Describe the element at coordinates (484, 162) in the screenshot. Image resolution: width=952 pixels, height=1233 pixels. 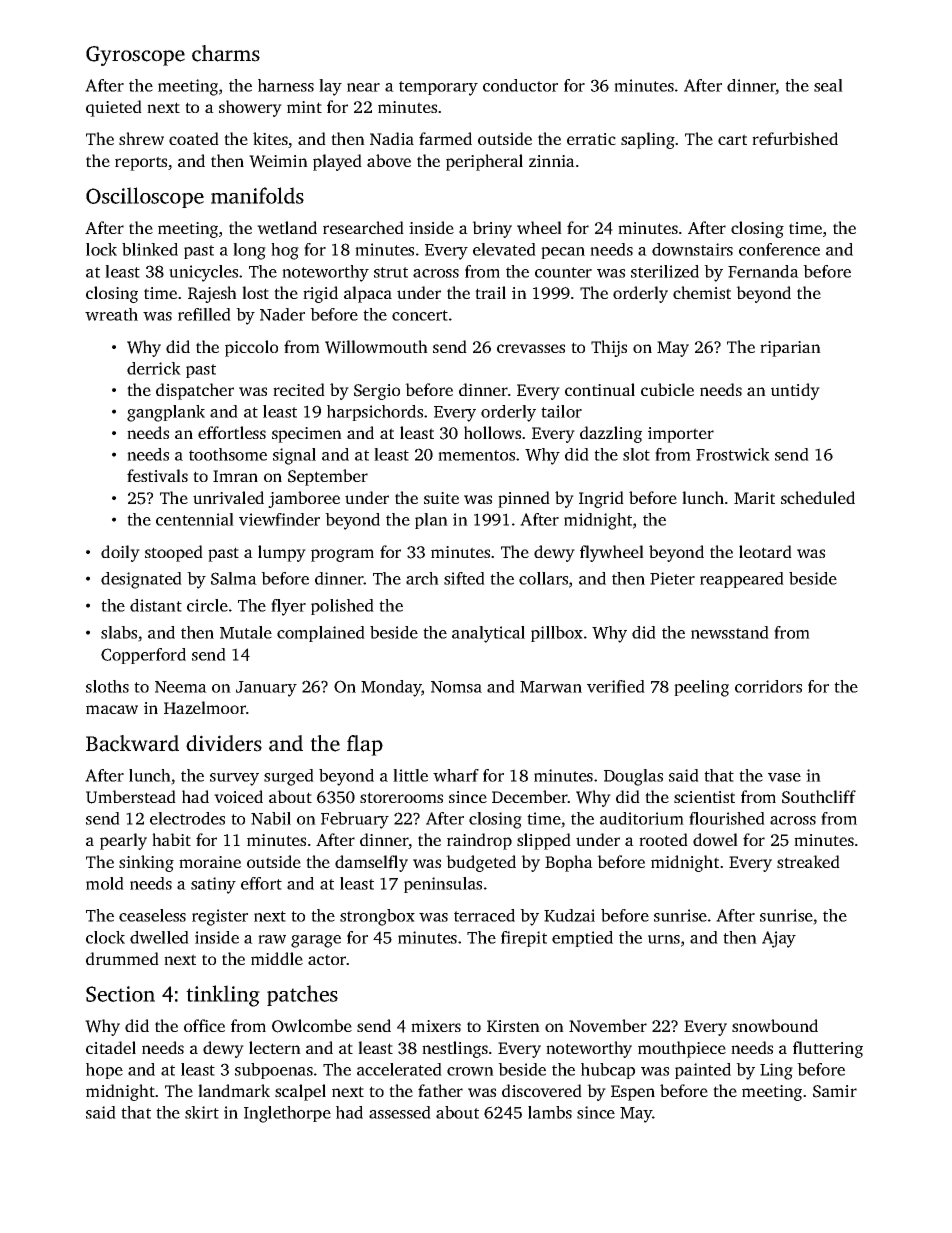
I see `peripheral` at that location.
